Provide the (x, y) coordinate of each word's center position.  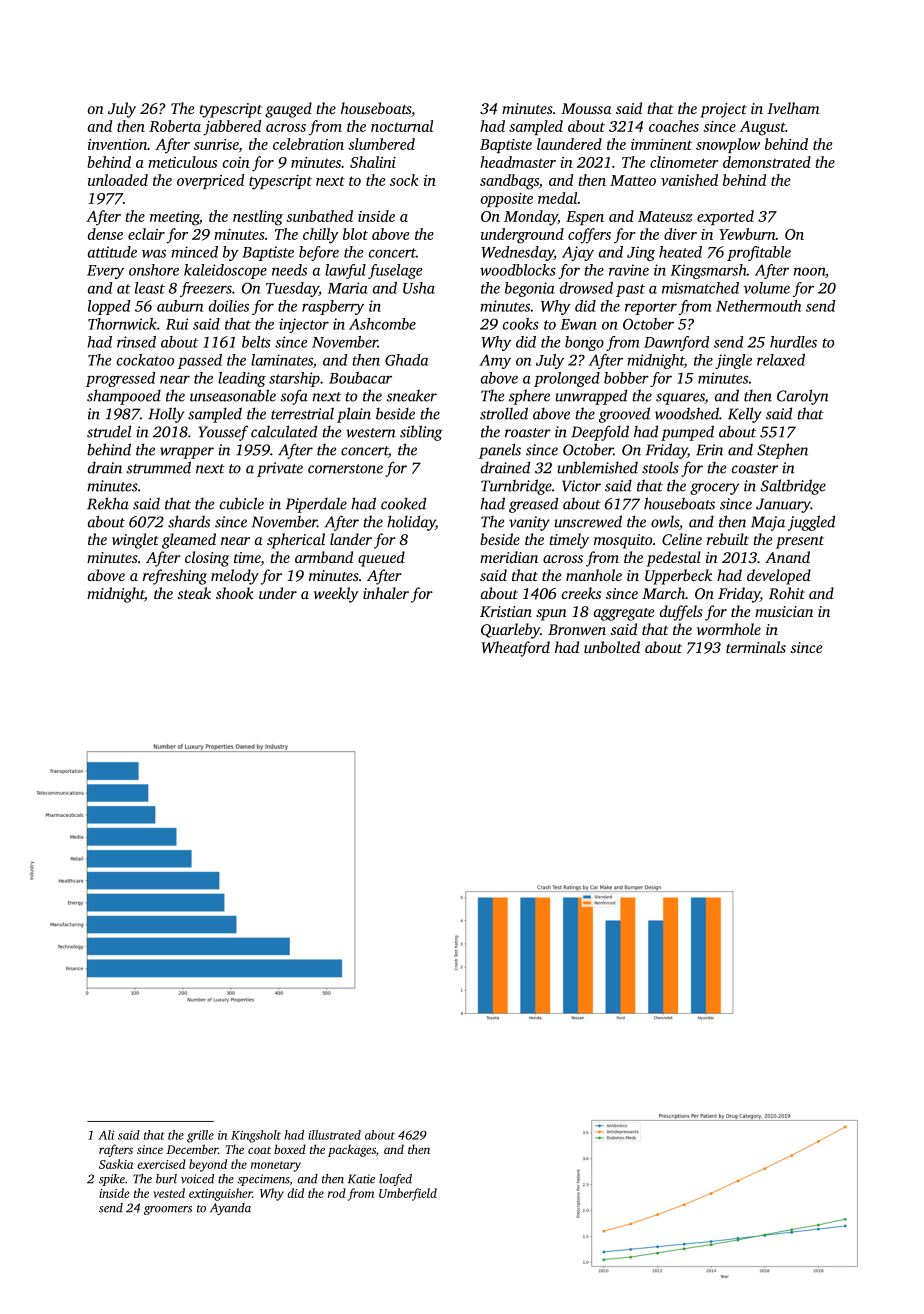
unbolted (612, 647)
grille (200, 1136)
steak (194, 593)
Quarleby (510, 631)
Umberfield (408, 1194)
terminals (756, 647)
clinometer (684, 162)
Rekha (108, 503)
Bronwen (577, 629)
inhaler (386, 593)
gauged (288, 110)
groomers (168, 1210)
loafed (395, 1180)
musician (784, 611)
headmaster (518, 162)
